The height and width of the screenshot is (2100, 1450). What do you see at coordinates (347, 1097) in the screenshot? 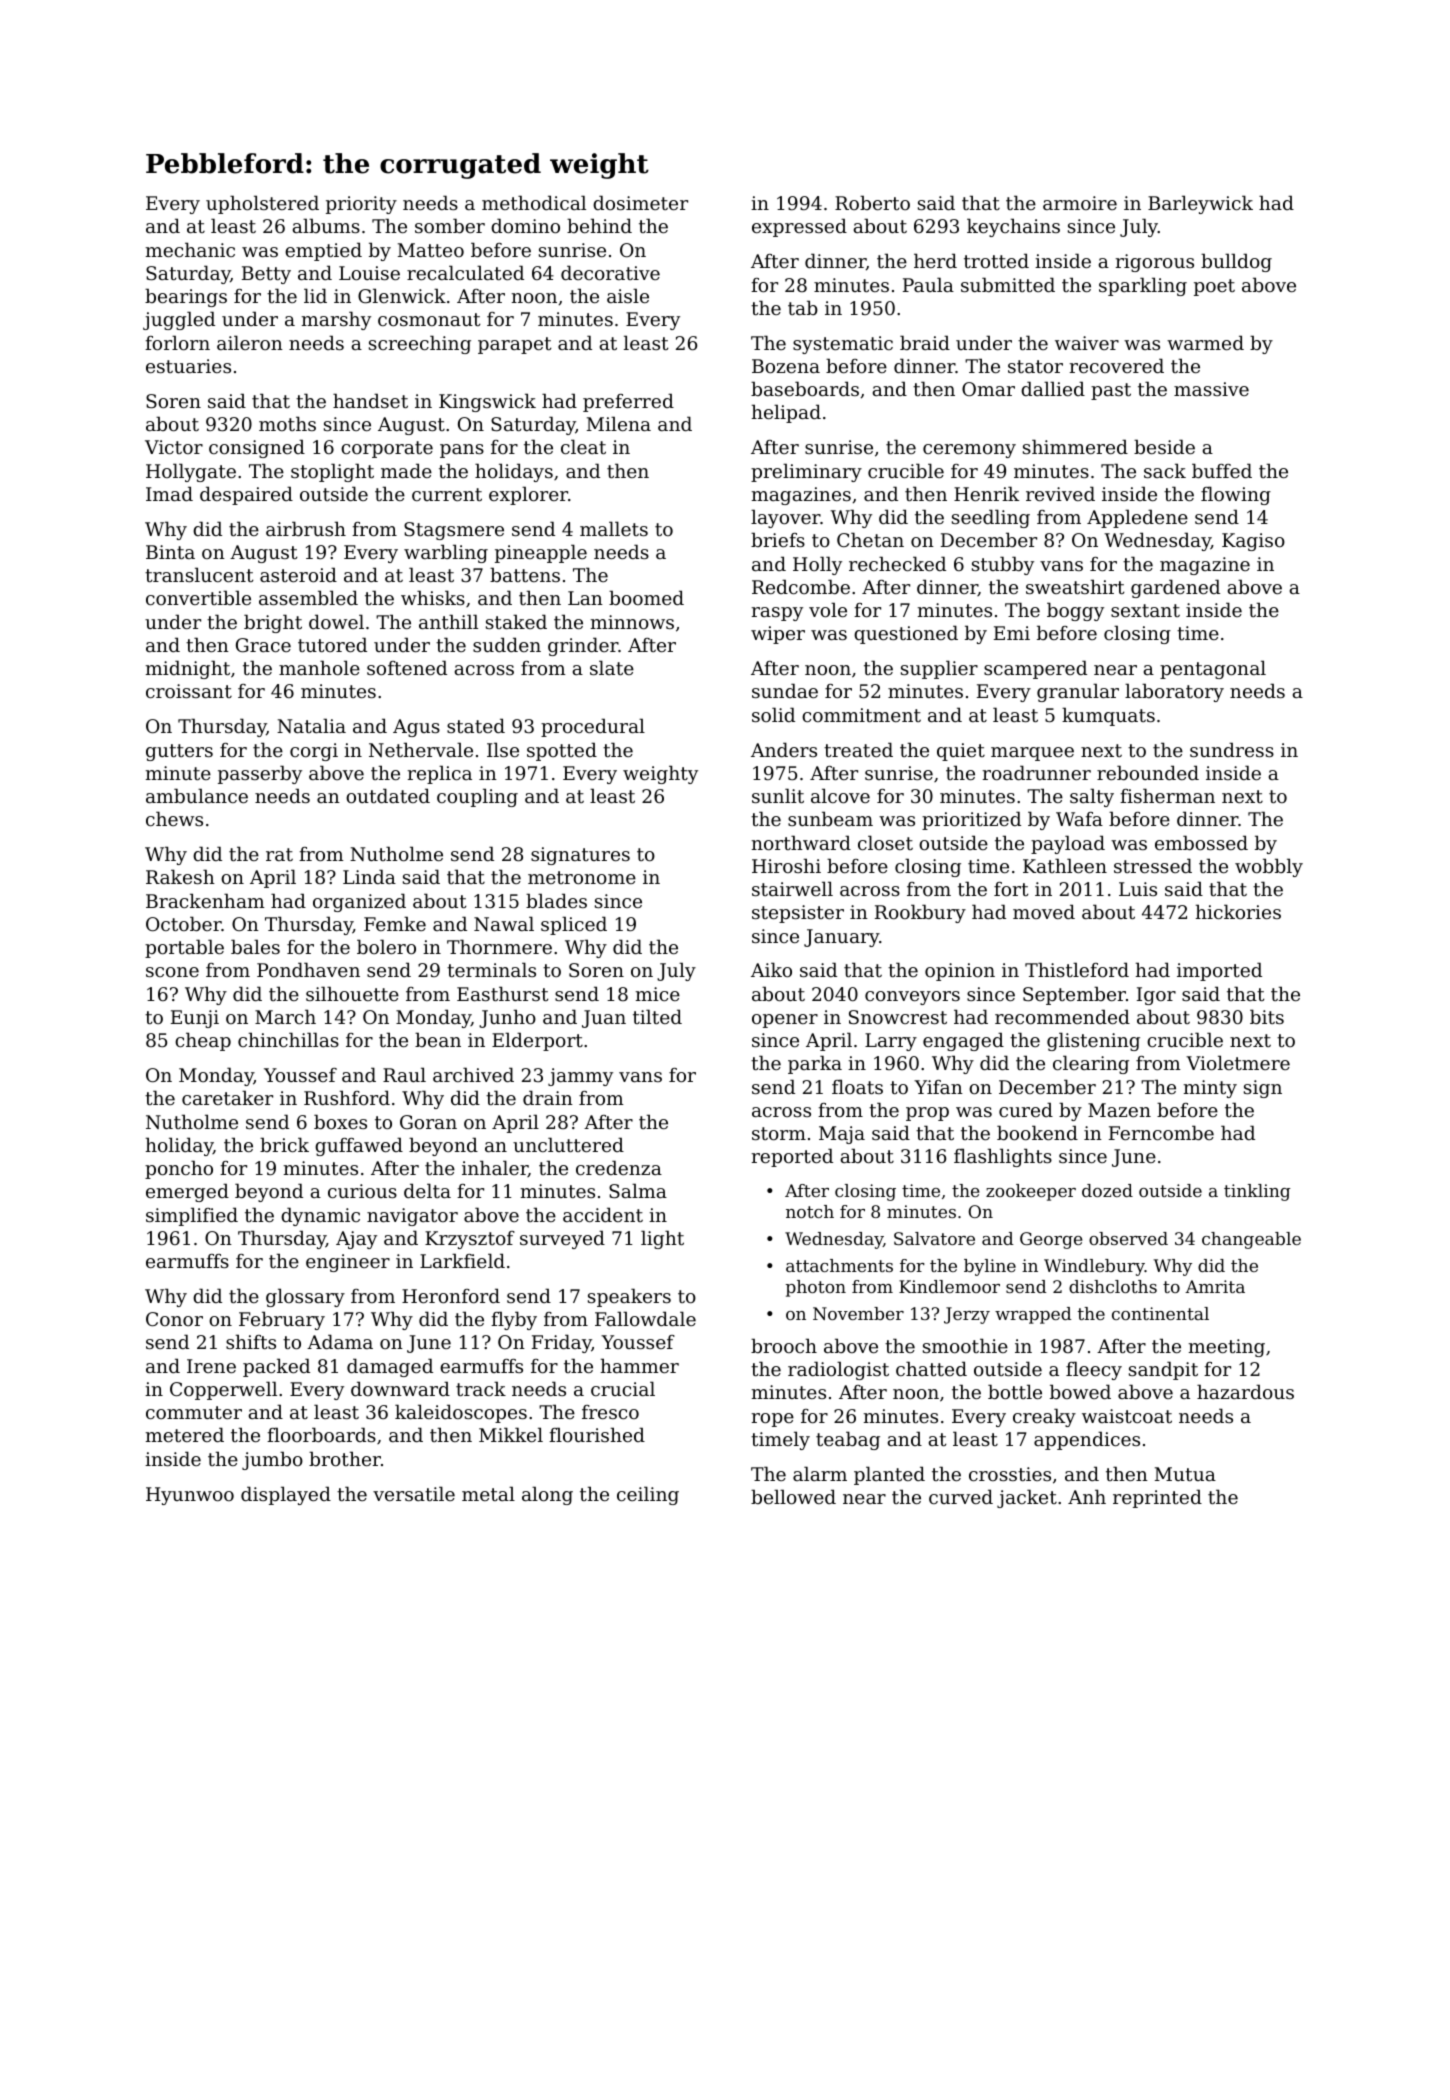
I see `Rushford` at bounding box center [347, 1097].
